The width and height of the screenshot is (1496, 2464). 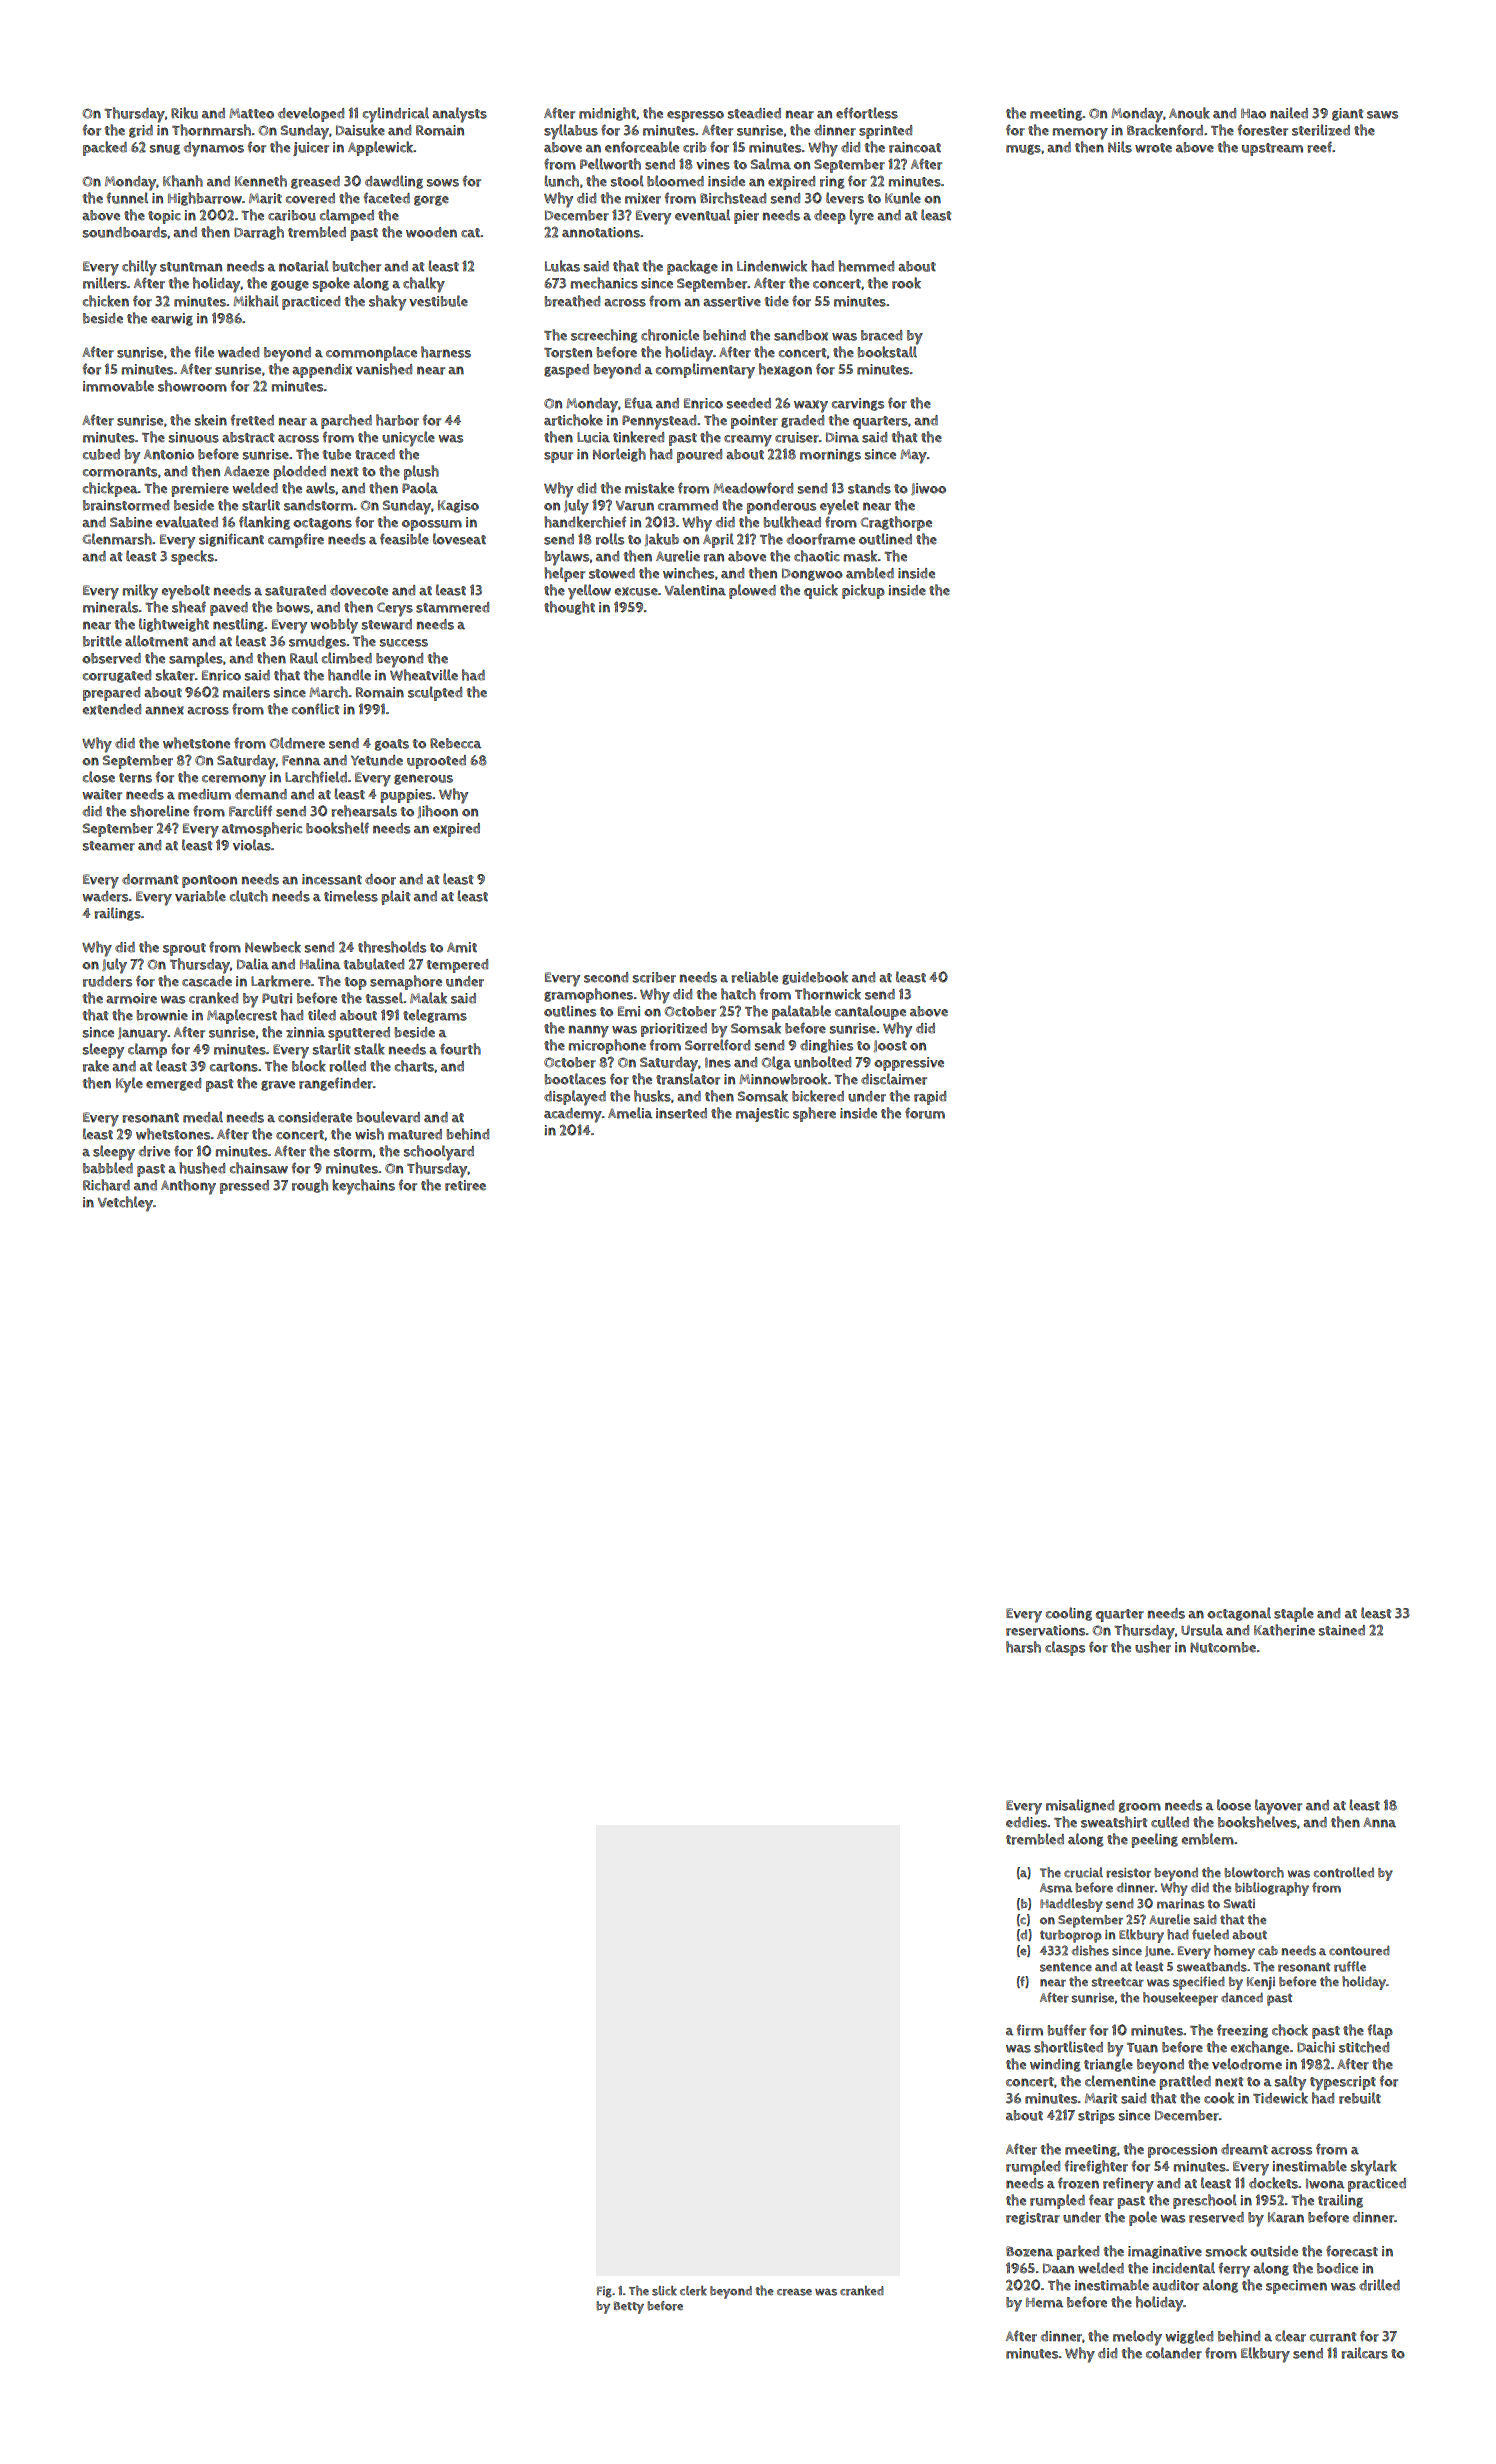 I want to click on stained, so click(x=1342, y=1630).
